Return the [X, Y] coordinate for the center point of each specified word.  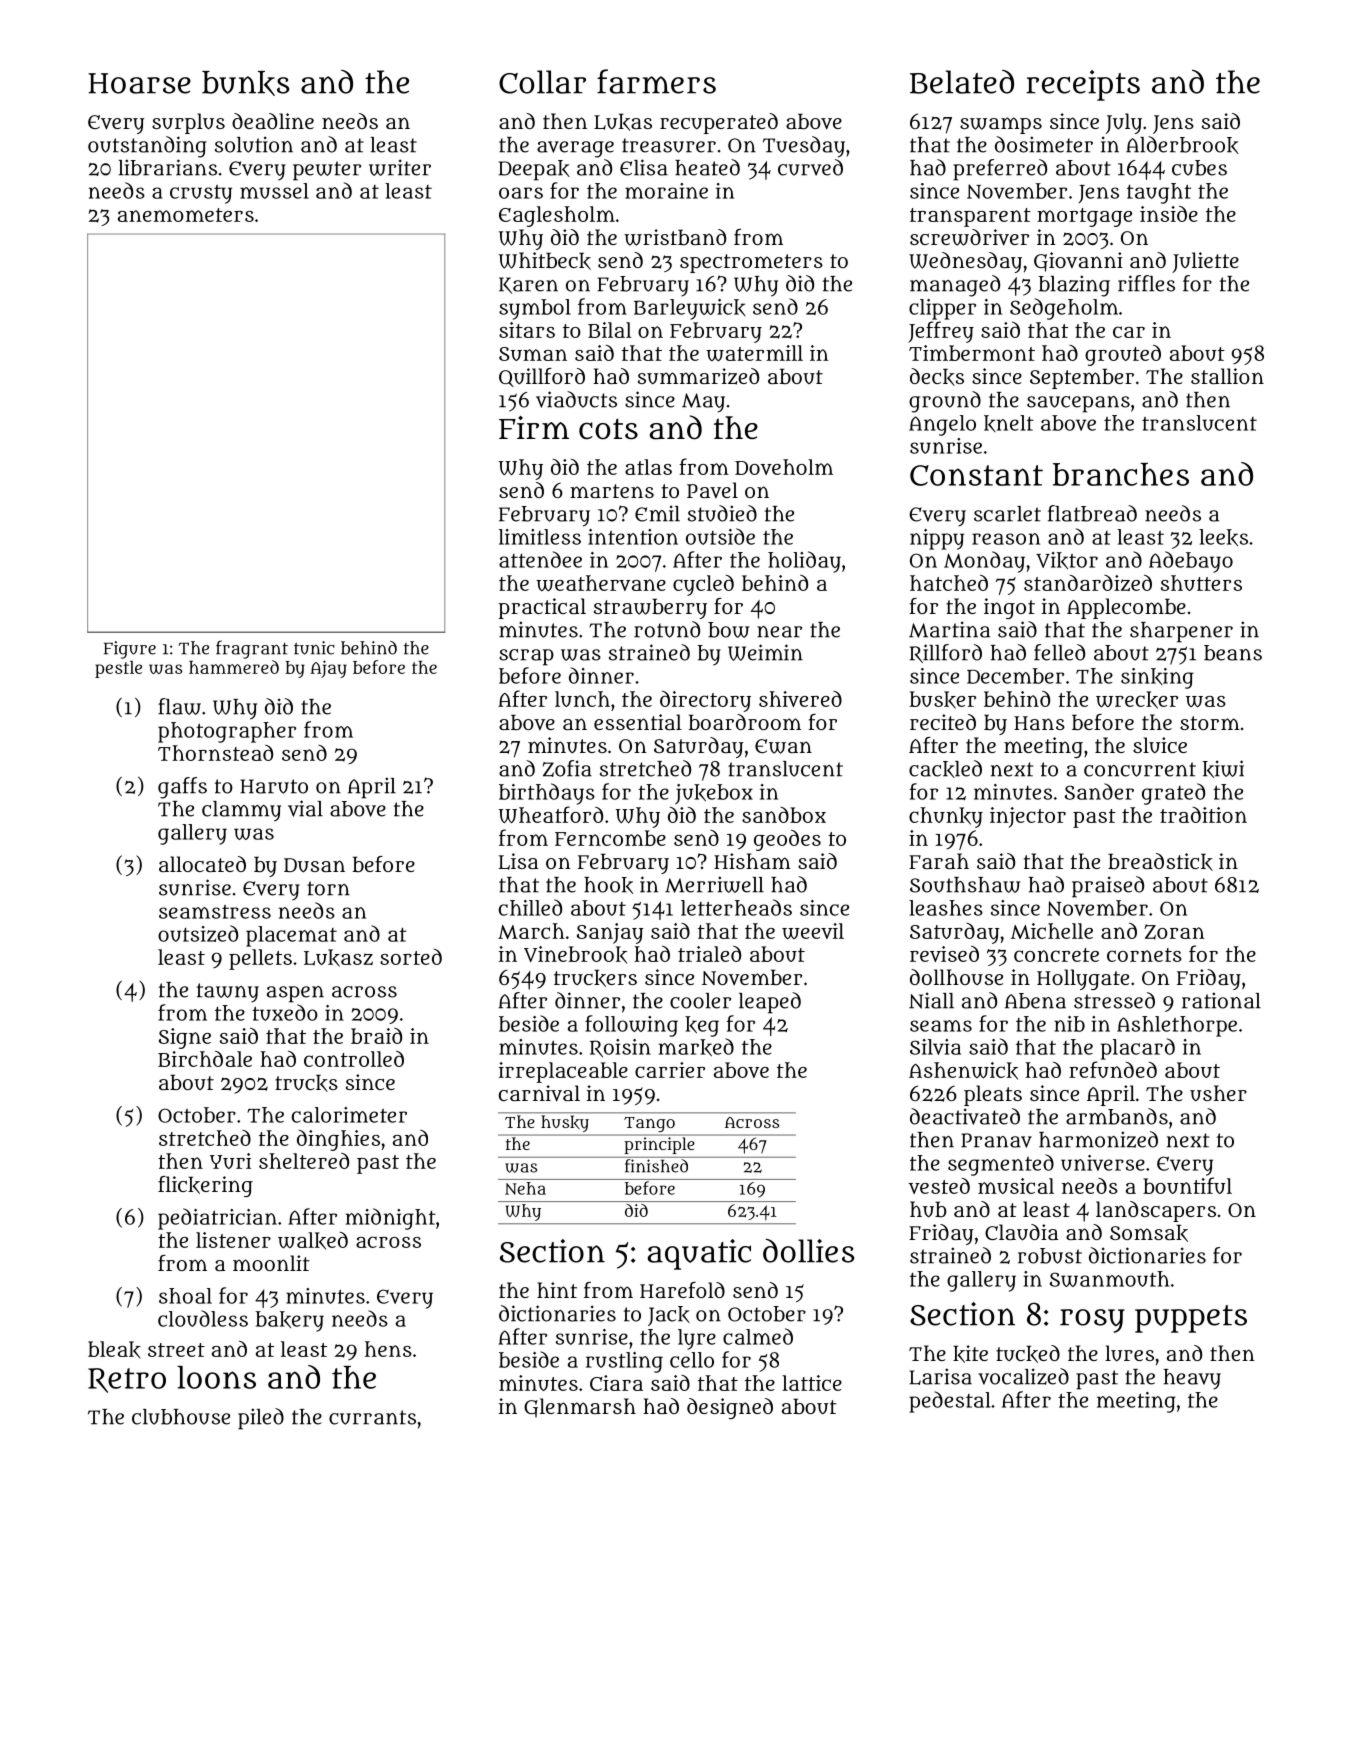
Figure [130, 650]
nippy [937, 539]
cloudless [203, 1318]
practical [542, 608]
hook [608, 885]
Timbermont [972, 353]
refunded [1113, 1069]
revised [944, 954]
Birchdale [205, 1059]
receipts [1083, 85]
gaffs [182, 788]
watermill [754, 353]
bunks [245, 83]
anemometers [186, 215]
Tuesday [804, 147]
